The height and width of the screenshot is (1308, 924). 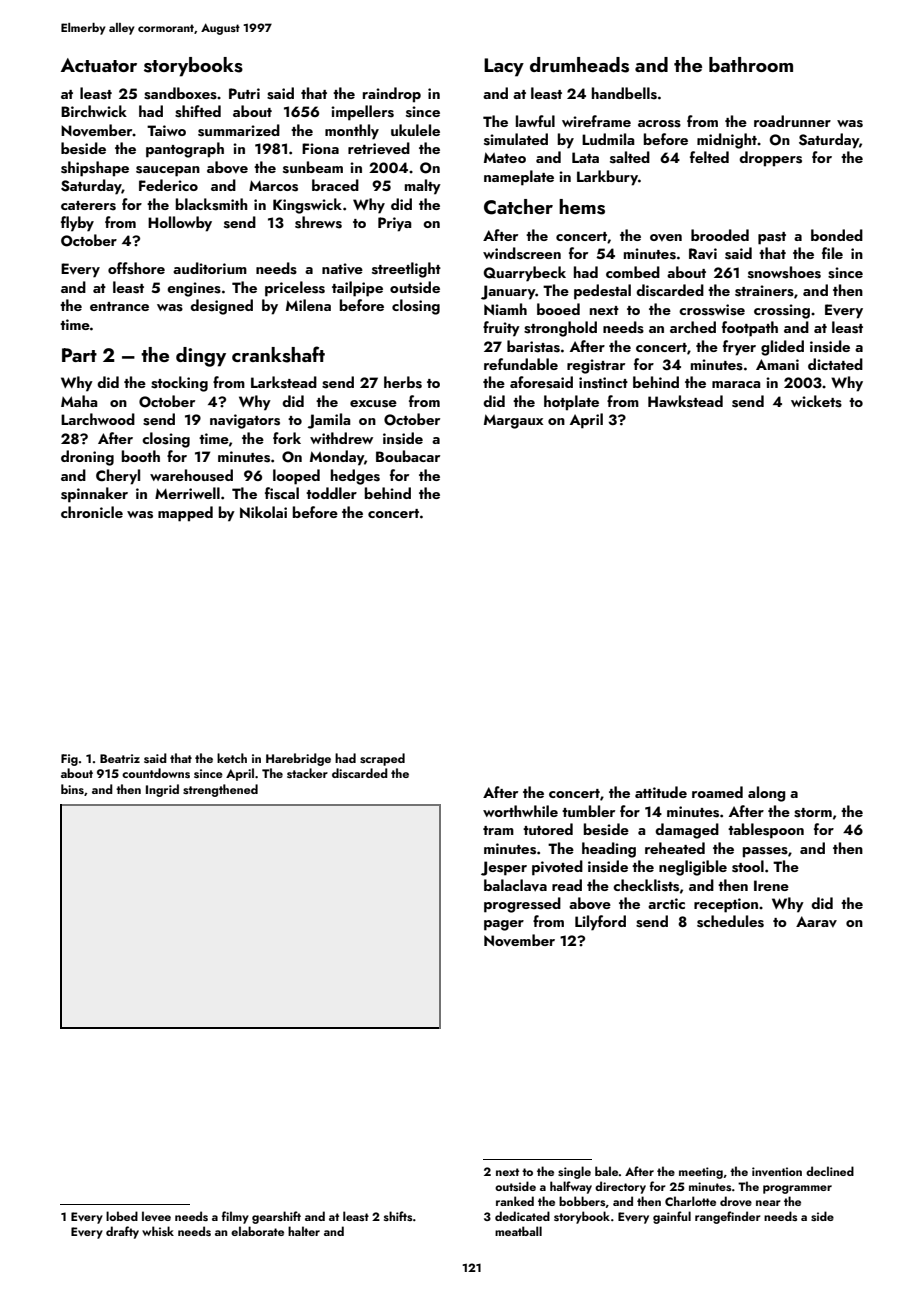 What do you see at coordinates (72, 789) in the screenshot?
I see `bins` at bounding box center [72, 789].
